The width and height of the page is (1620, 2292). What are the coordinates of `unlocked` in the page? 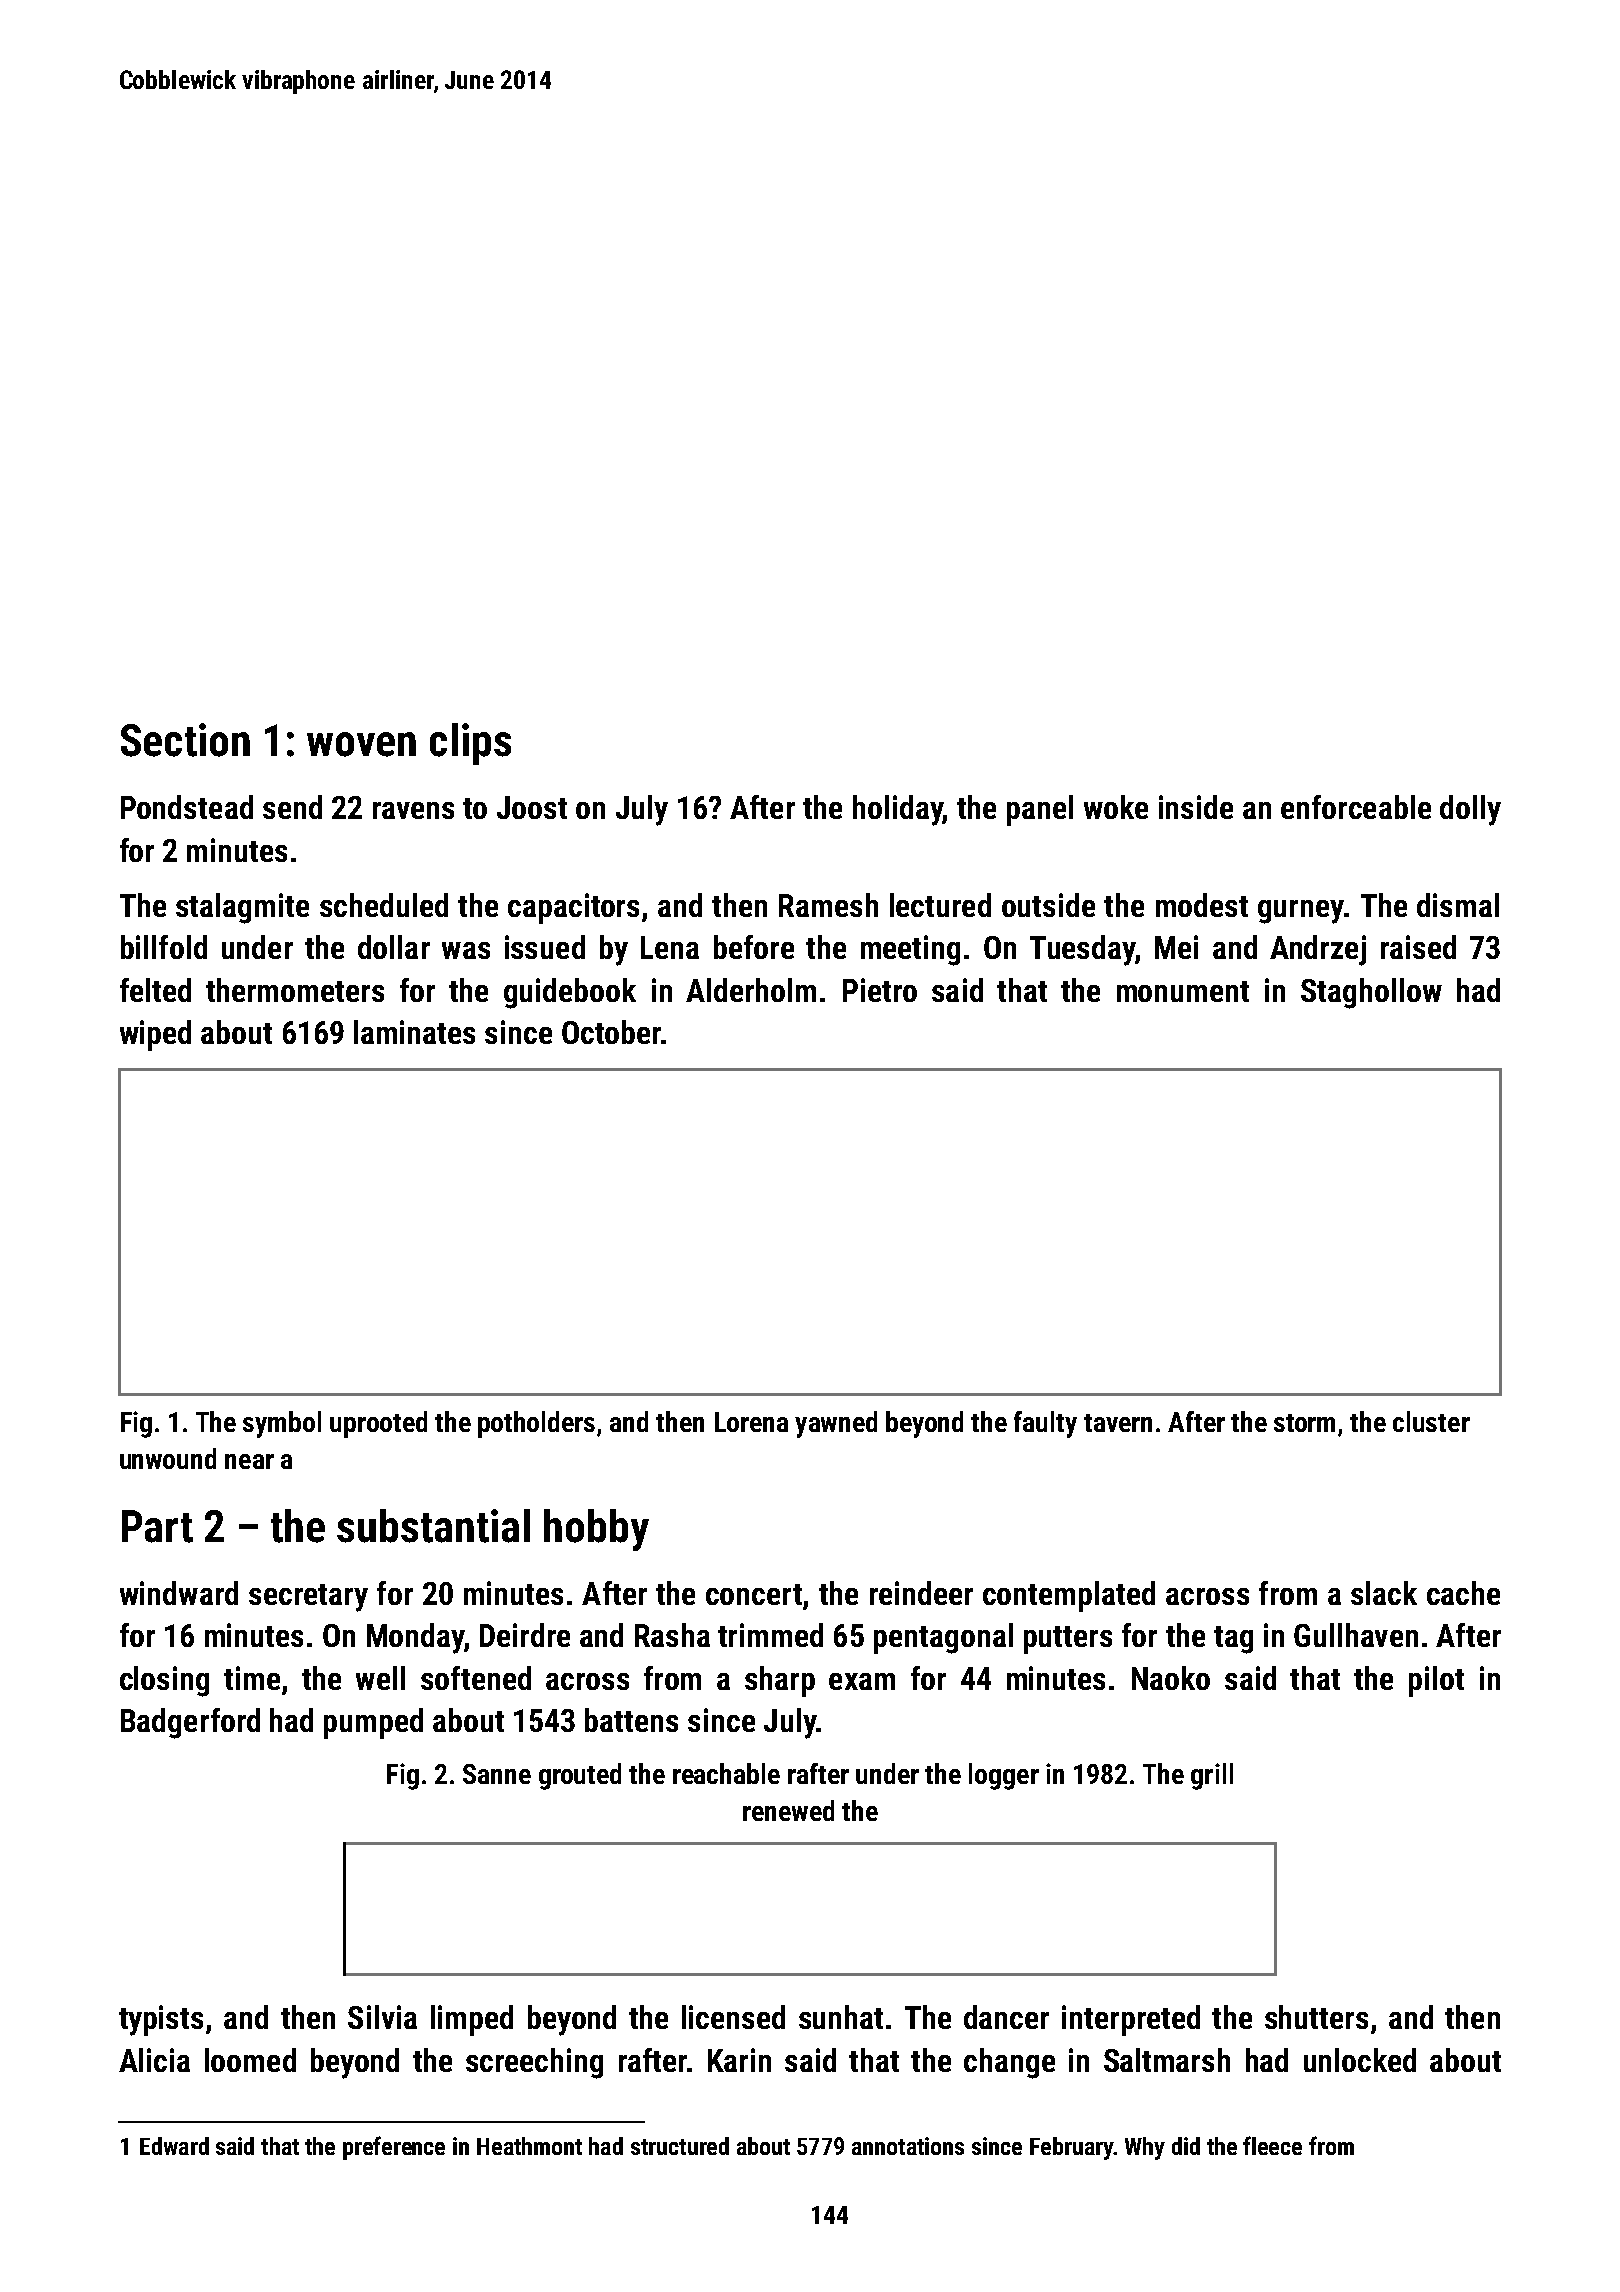 It's located at (1360, 2060).
